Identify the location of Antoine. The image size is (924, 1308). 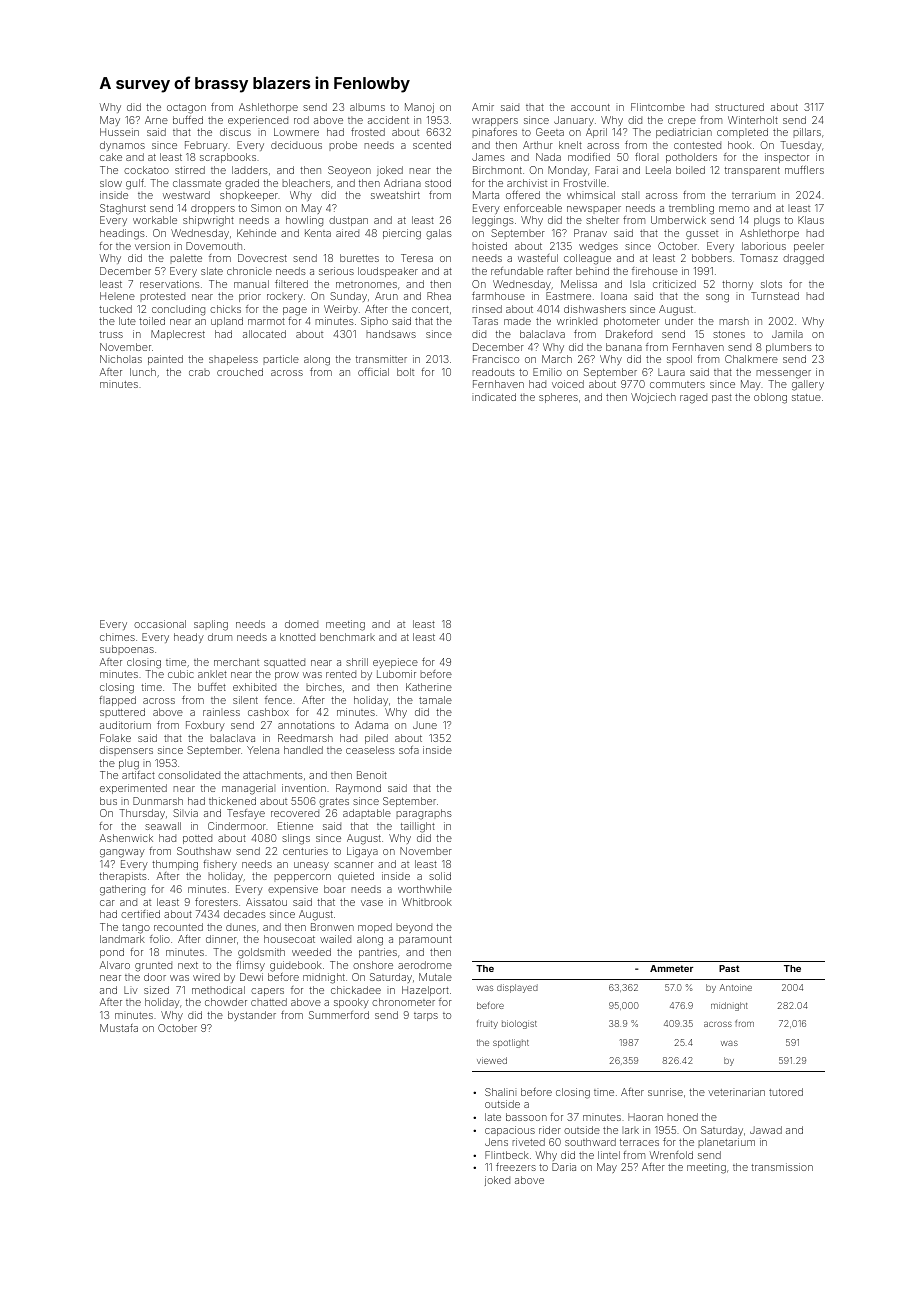
(735, 987).
